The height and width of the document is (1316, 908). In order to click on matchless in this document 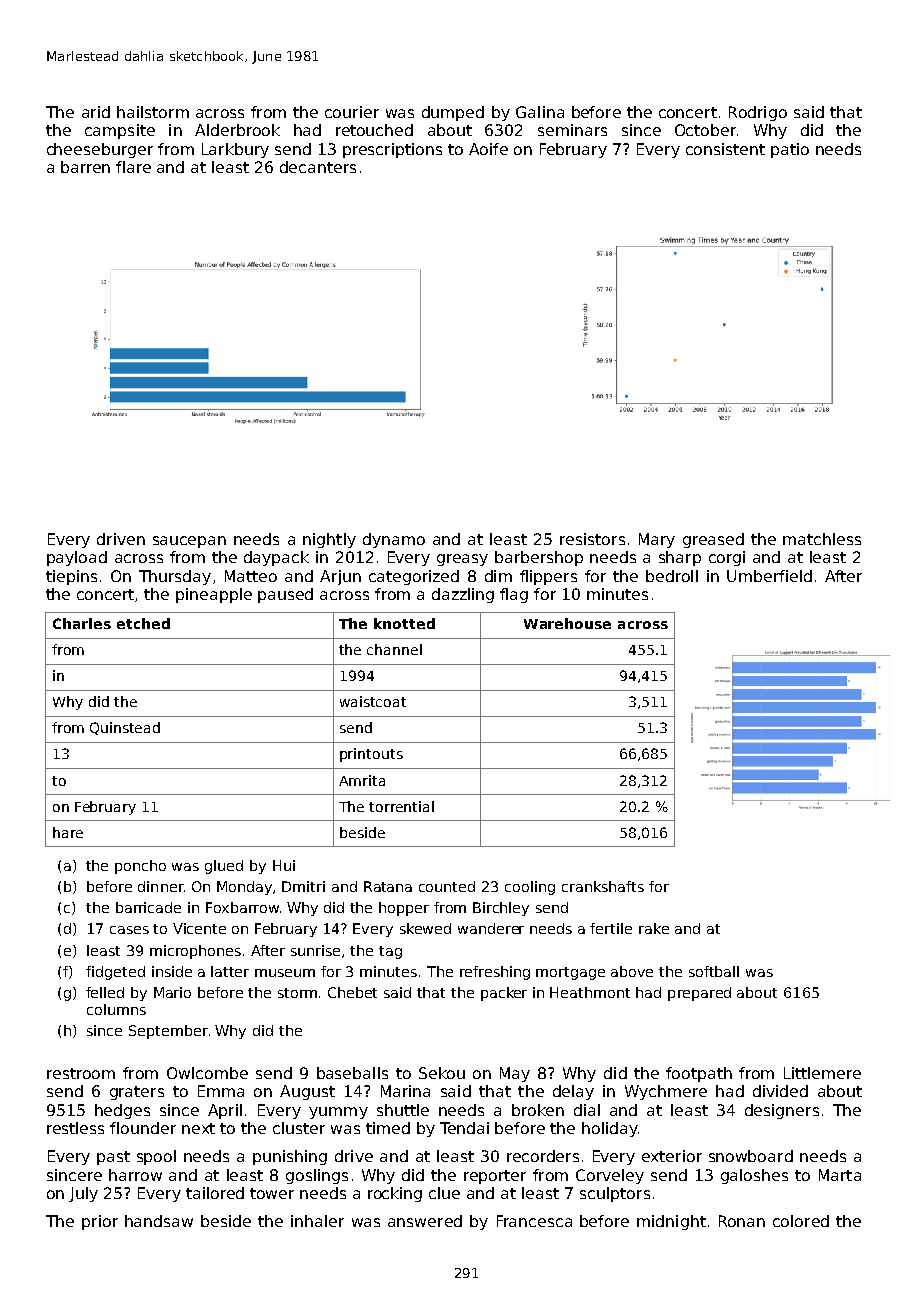, I will do `click(822, 539)`.
